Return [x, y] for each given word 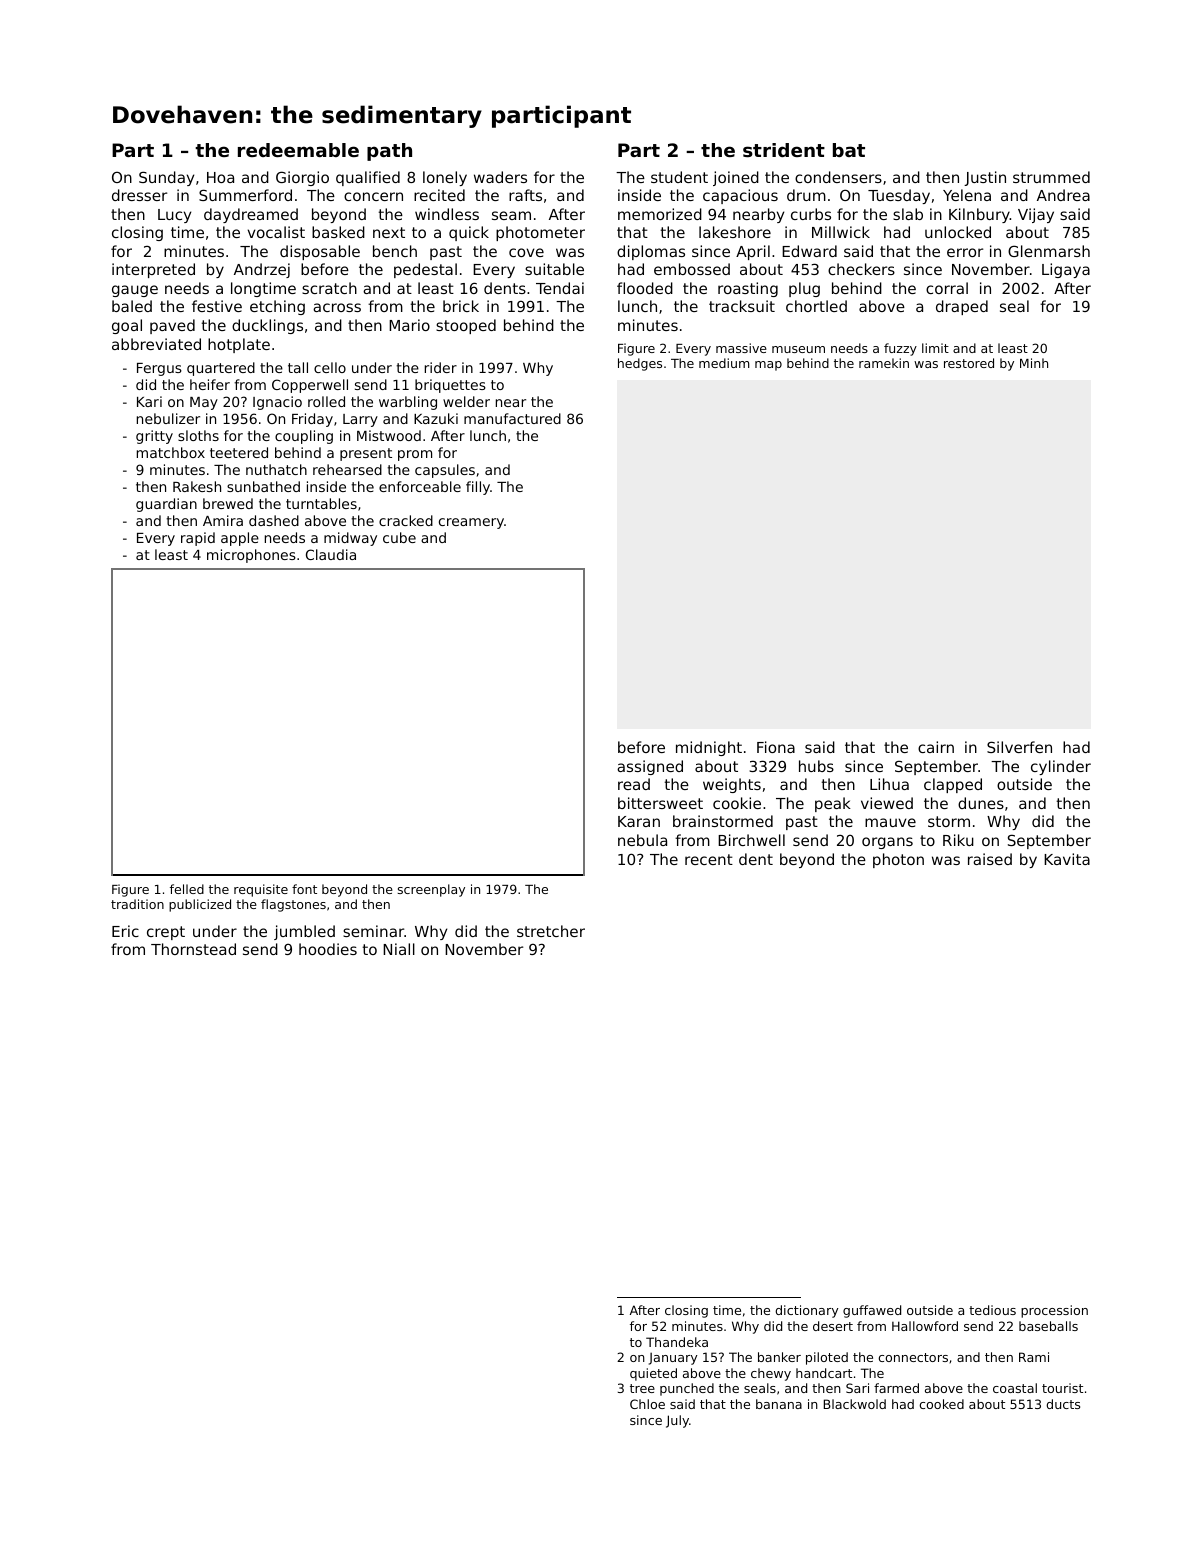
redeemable [298, 150]
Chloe [647, 1404]
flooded [645, 288]
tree [642, 1388]
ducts [1063, 1404]
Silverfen [1019, 747]
